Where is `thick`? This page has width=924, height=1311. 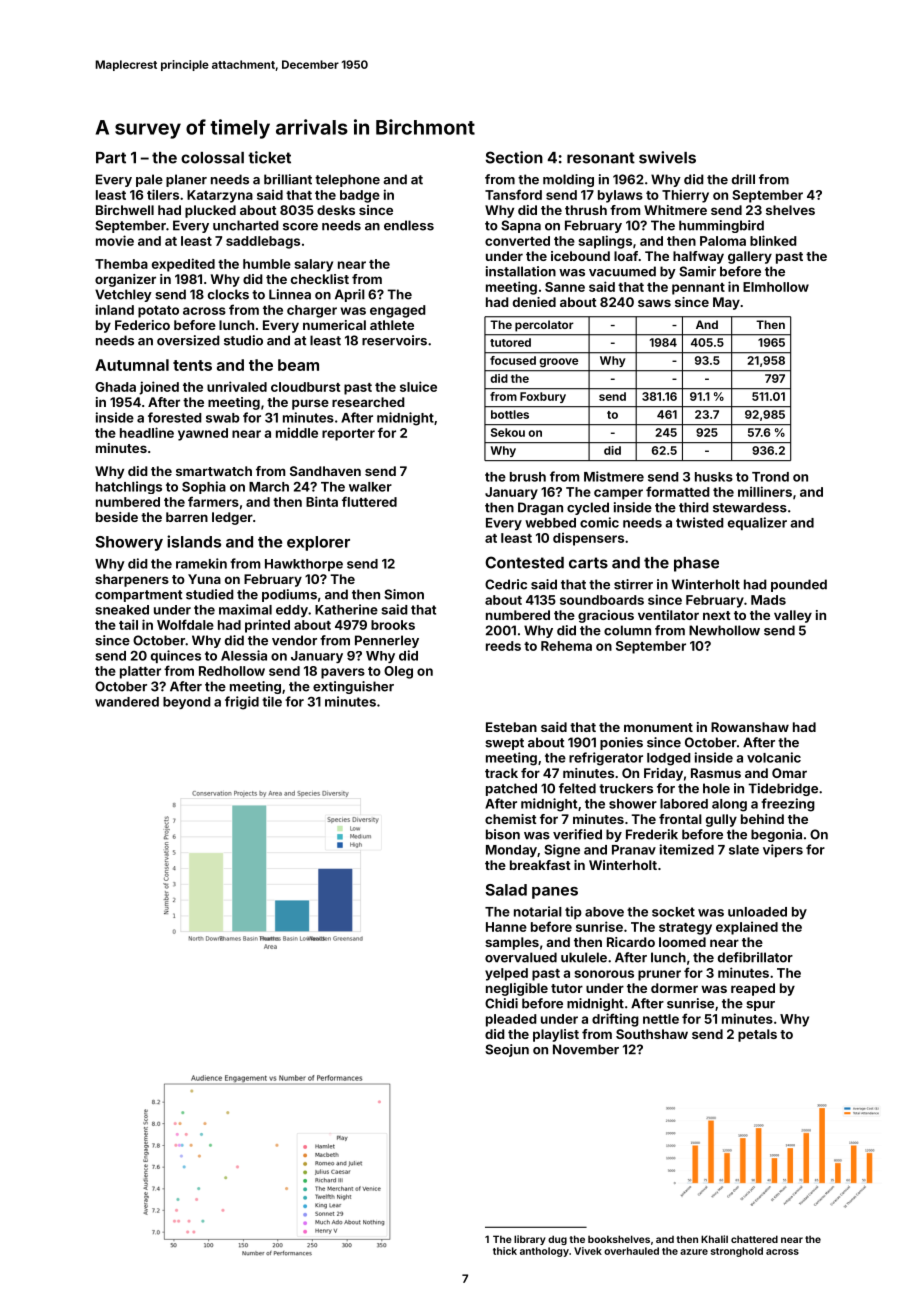 thick is located at coordinates (505, 1251).
